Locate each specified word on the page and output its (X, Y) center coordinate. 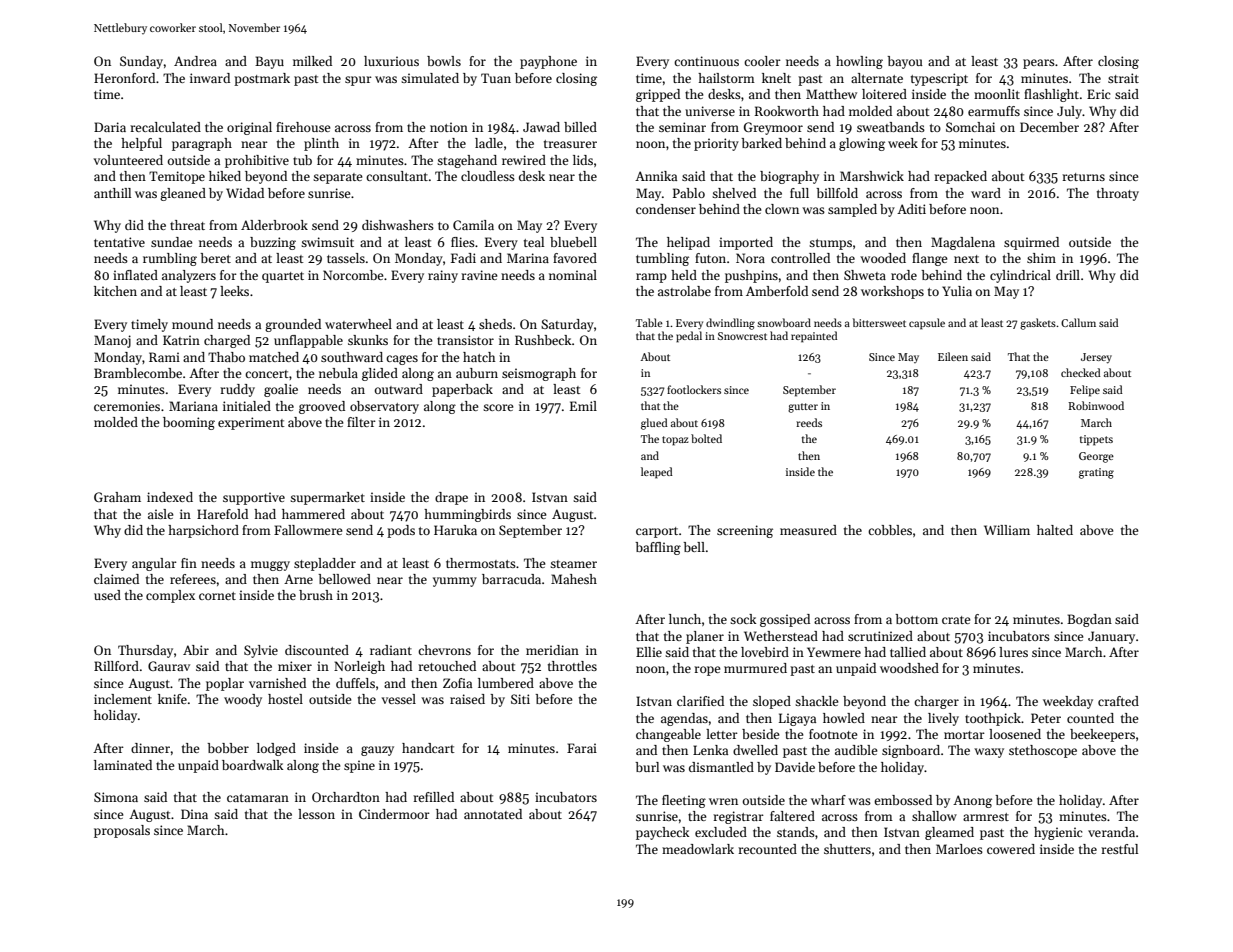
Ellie (649, 652)
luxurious (391, 61)
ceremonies (127, 406)
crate (956, 620)
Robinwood (1096, 405)
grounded (293, 325)
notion (449, 127)
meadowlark (698, 849)
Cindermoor (394, 814)
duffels (355, 683)
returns (1083, 177)
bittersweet (879, 322)
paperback (462, 390)
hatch (479, 357)
